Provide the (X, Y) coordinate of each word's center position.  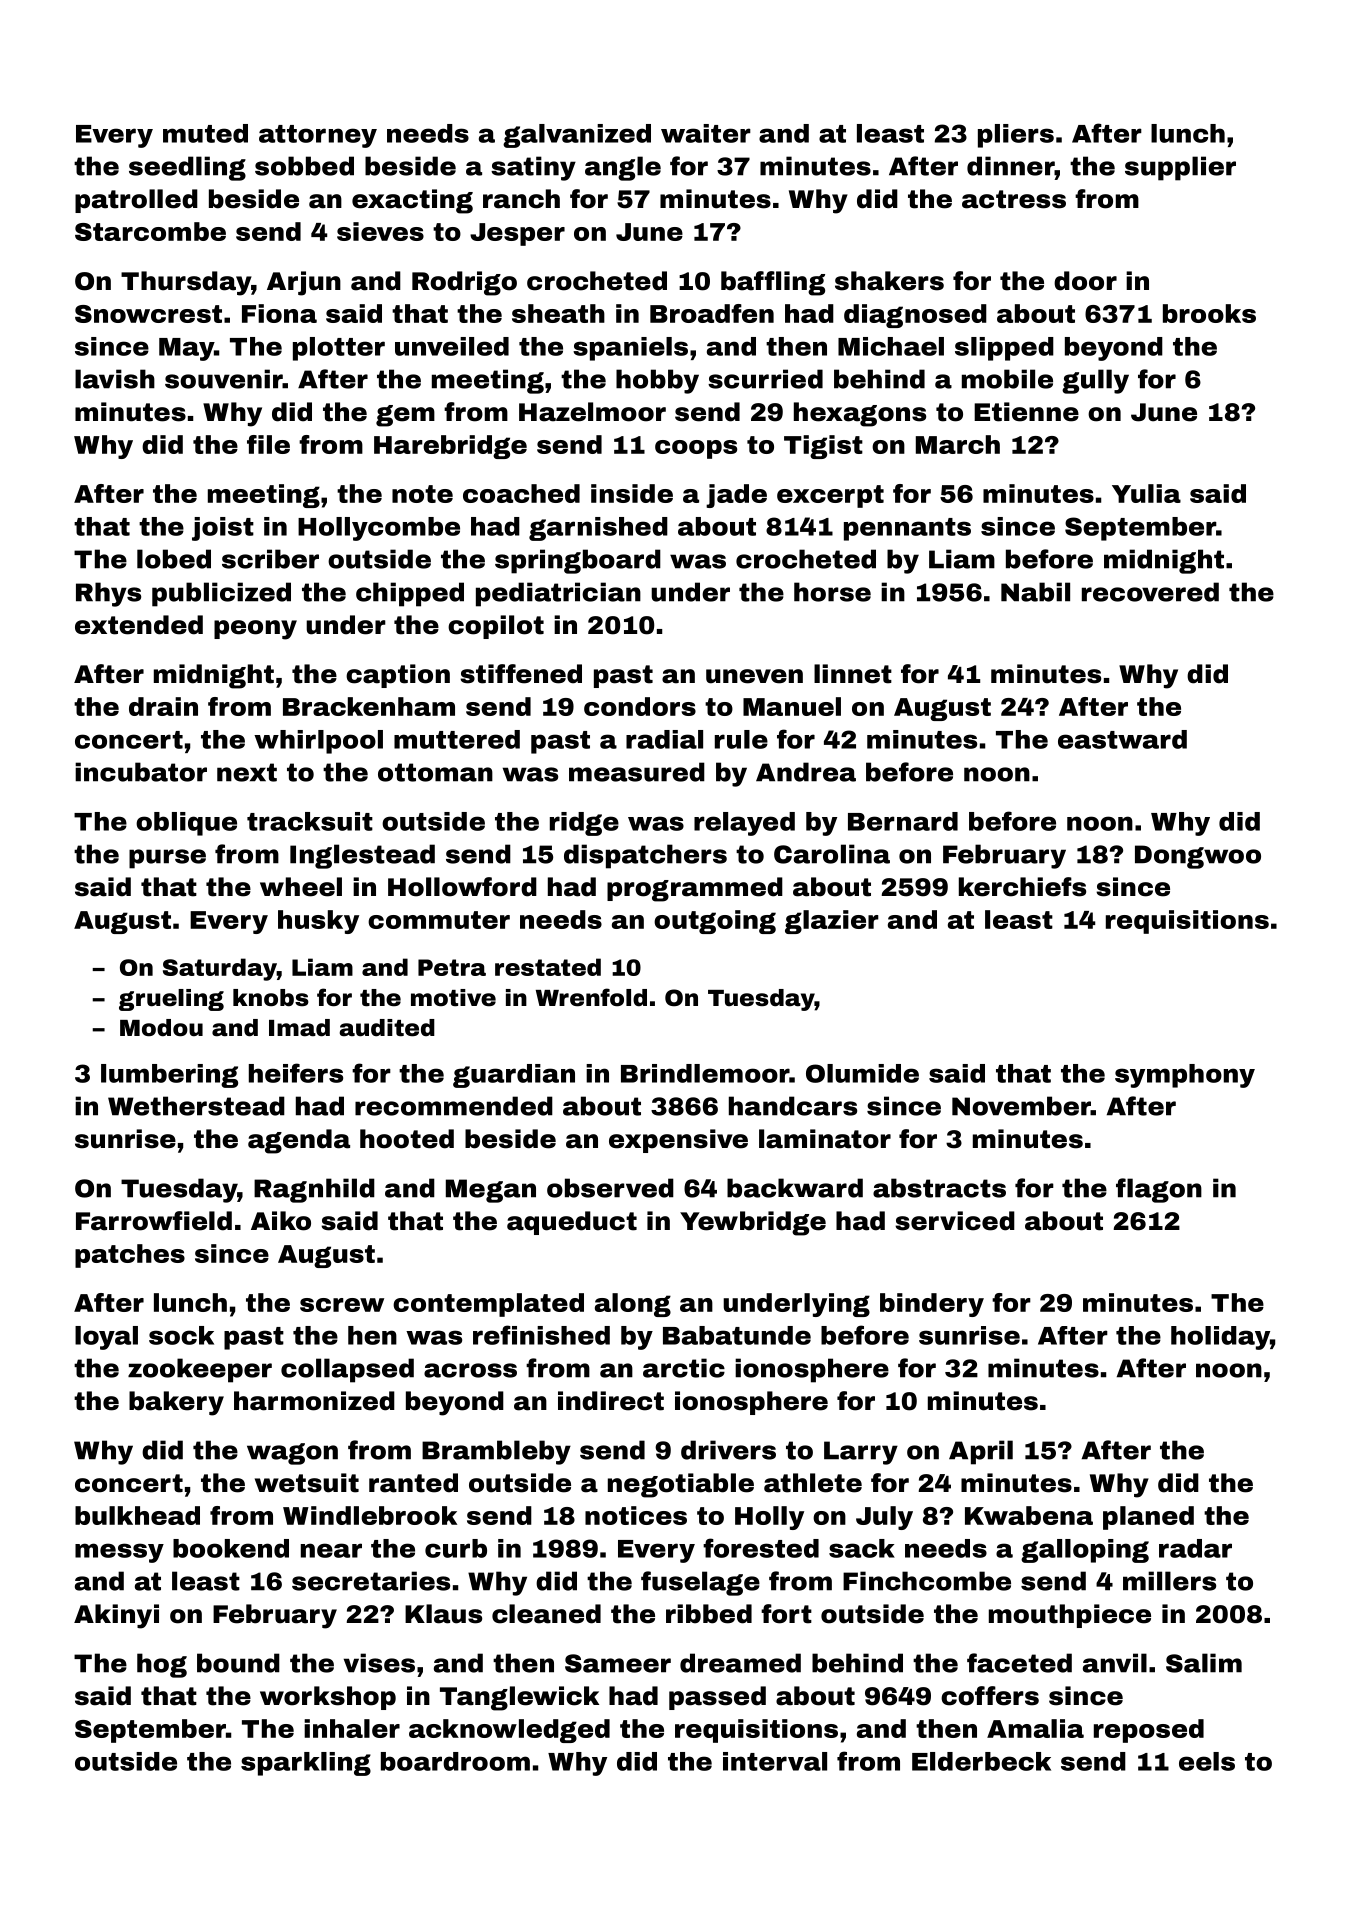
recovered (1150, 592)
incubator (141, 772)
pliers (1016, 136)
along (633, 1305)
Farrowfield (154, 1221)
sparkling (306, 1764)
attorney (318, 136)
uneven (754, 676)
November (1021, 1106)
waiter (706, 133)
